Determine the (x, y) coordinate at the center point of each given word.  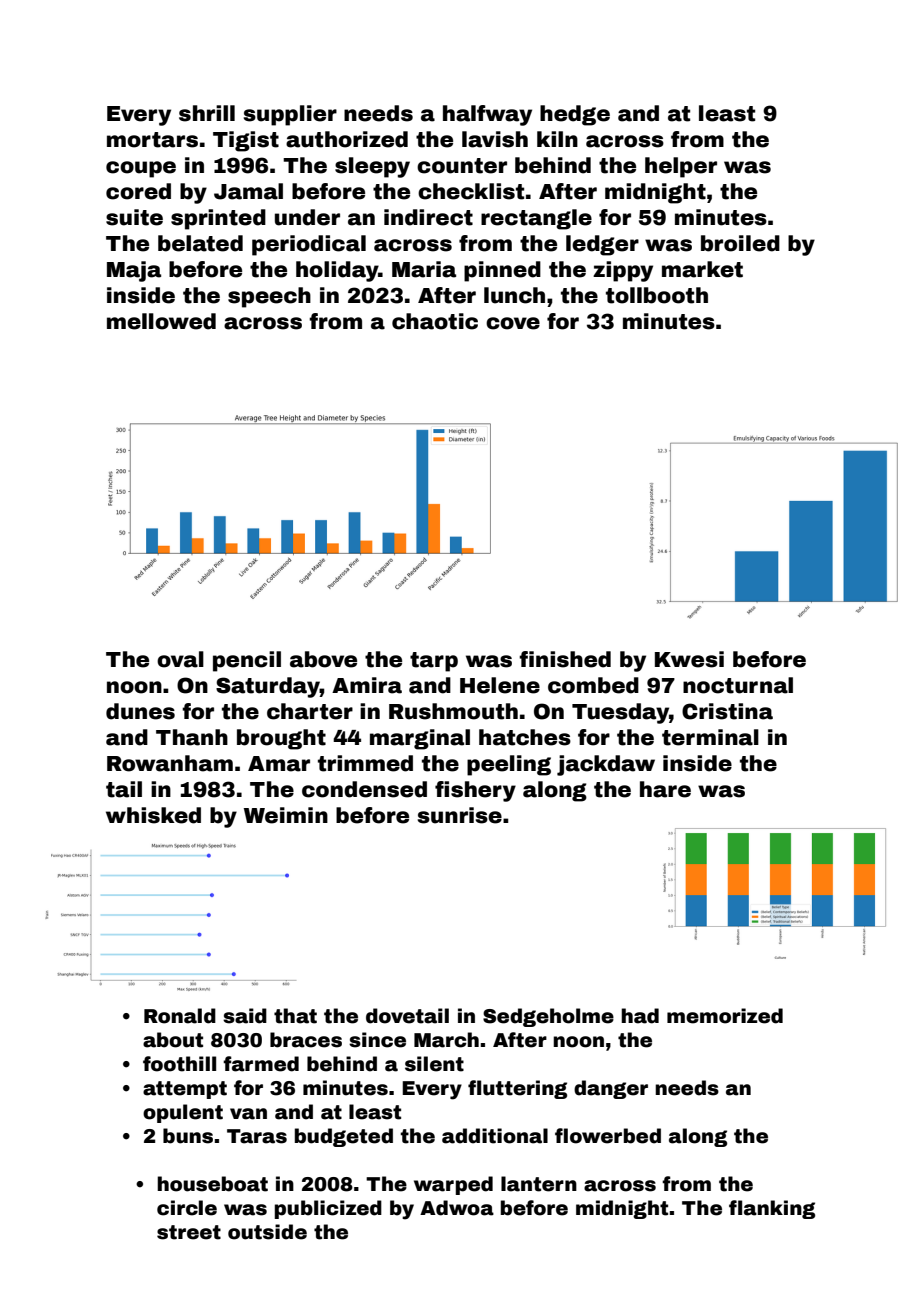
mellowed (161, 321)
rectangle (536, 219)
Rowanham (170, 763)
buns (188, 1136)
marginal (420, 739)
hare (665, 789)
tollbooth (657, 295)
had (640, 1016)
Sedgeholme (548, 1017)
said (245, 1016)
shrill (207, 113)
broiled (740, 243)
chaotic (435, 321)
